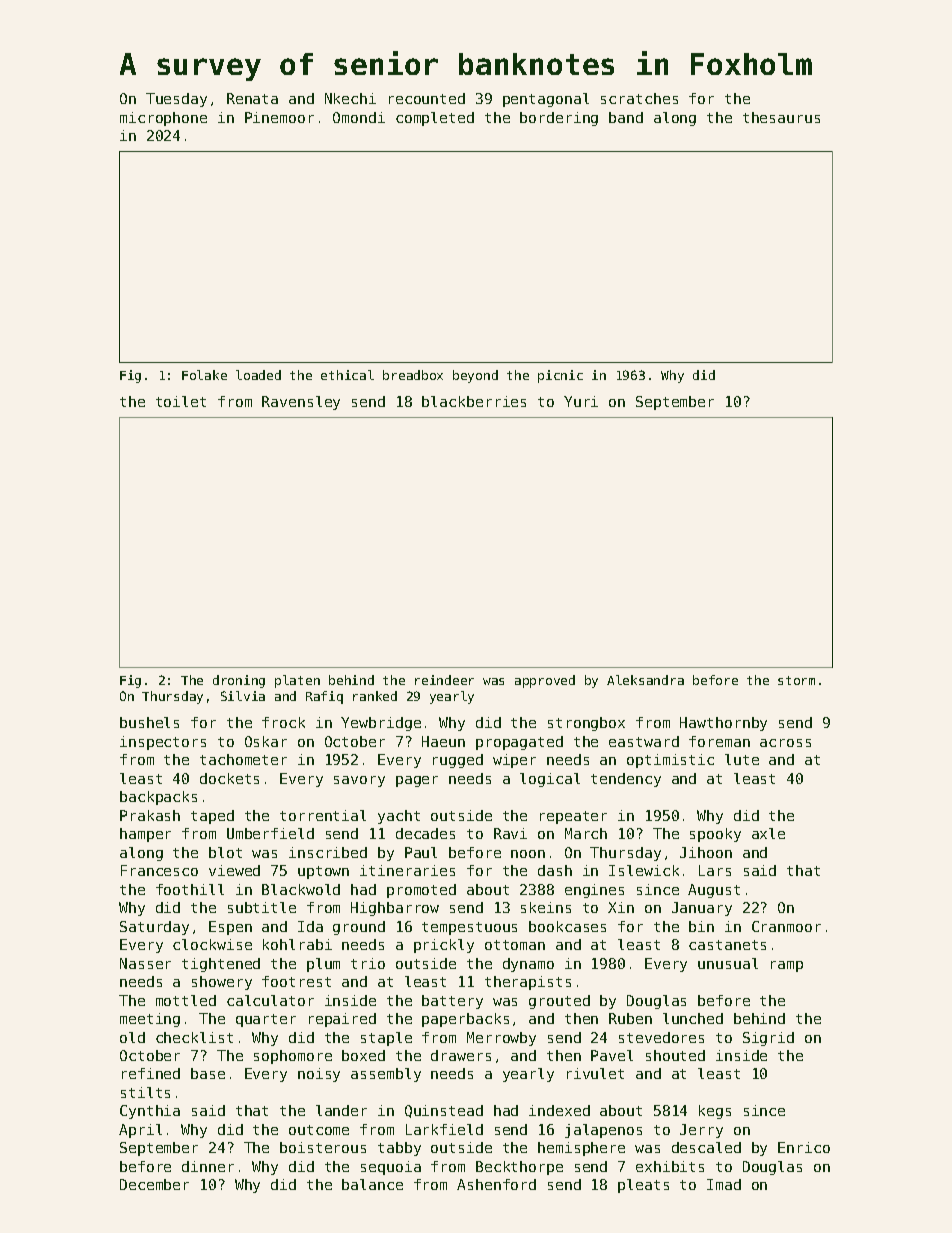 This document has width=952, height=1233. I want to click on Highbarrow, so click(395, 909).
